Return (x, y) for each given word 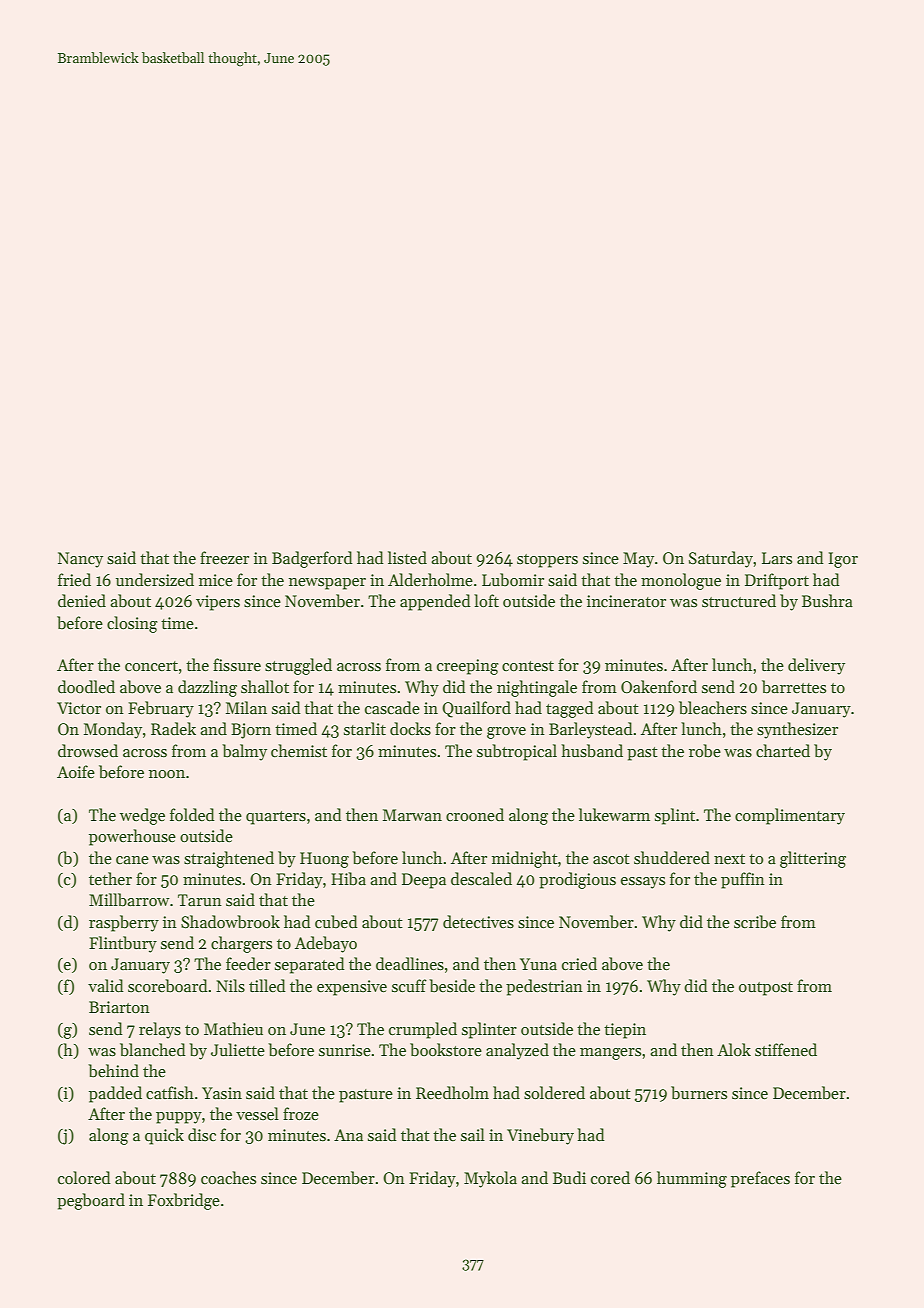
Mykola (490, 1179)
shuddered (672, 857)
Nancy (80, 560)
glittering (813, 859)
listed (407, 558)
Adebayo (326, 944)
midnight (525, 859)
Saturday (721, 559)
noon (167, 774)
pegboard (91, 1201)
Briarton (119, 1007)
